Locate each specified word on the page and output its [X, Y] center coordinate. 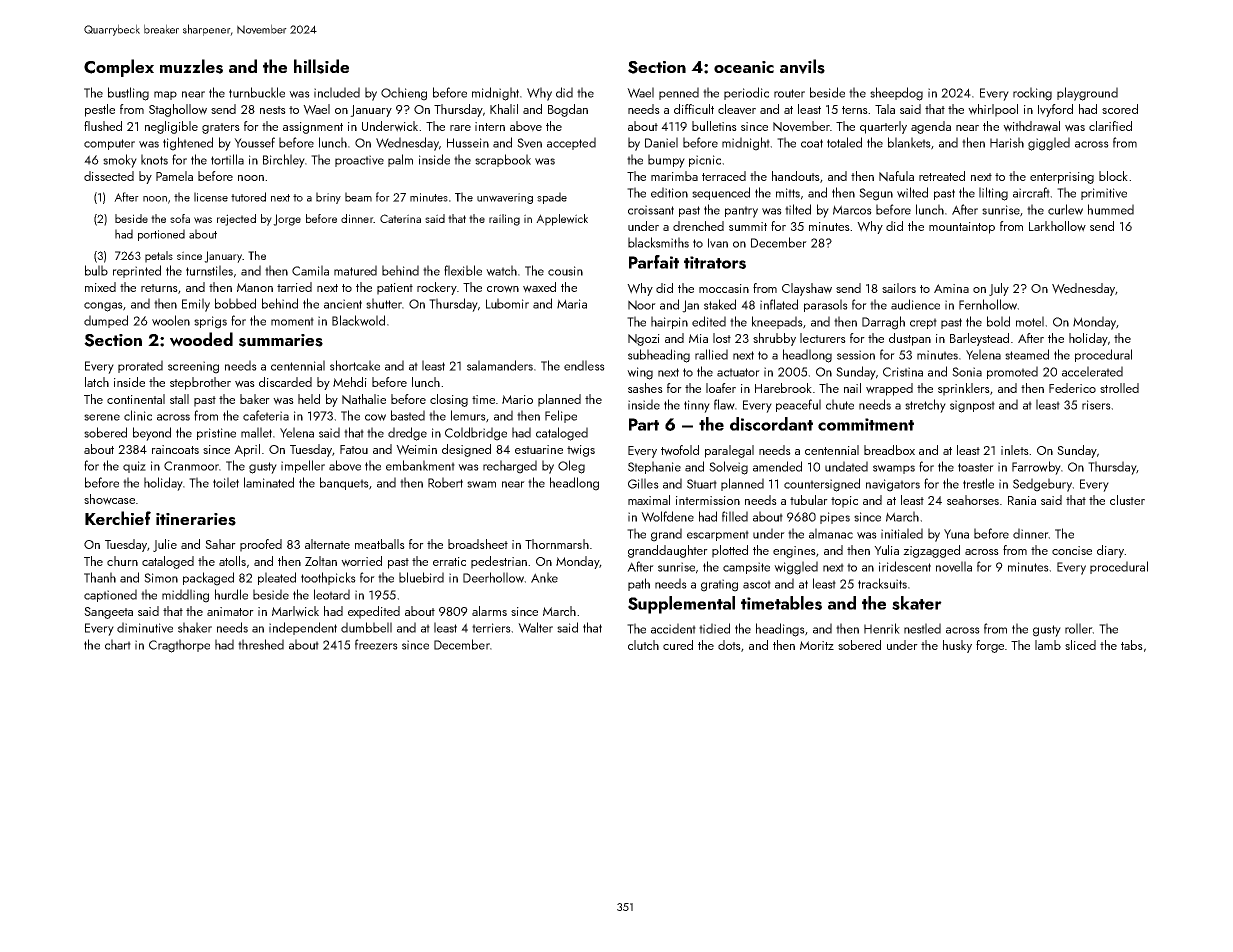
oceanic [744, 67]
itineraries [196, 519]
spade [552, 198]
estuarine [539, 449]
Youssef [254, 142]
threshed [261, 644]
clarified [1110, 126]
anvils [802, 66]
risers [1096, 405]
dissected [109, 176]
